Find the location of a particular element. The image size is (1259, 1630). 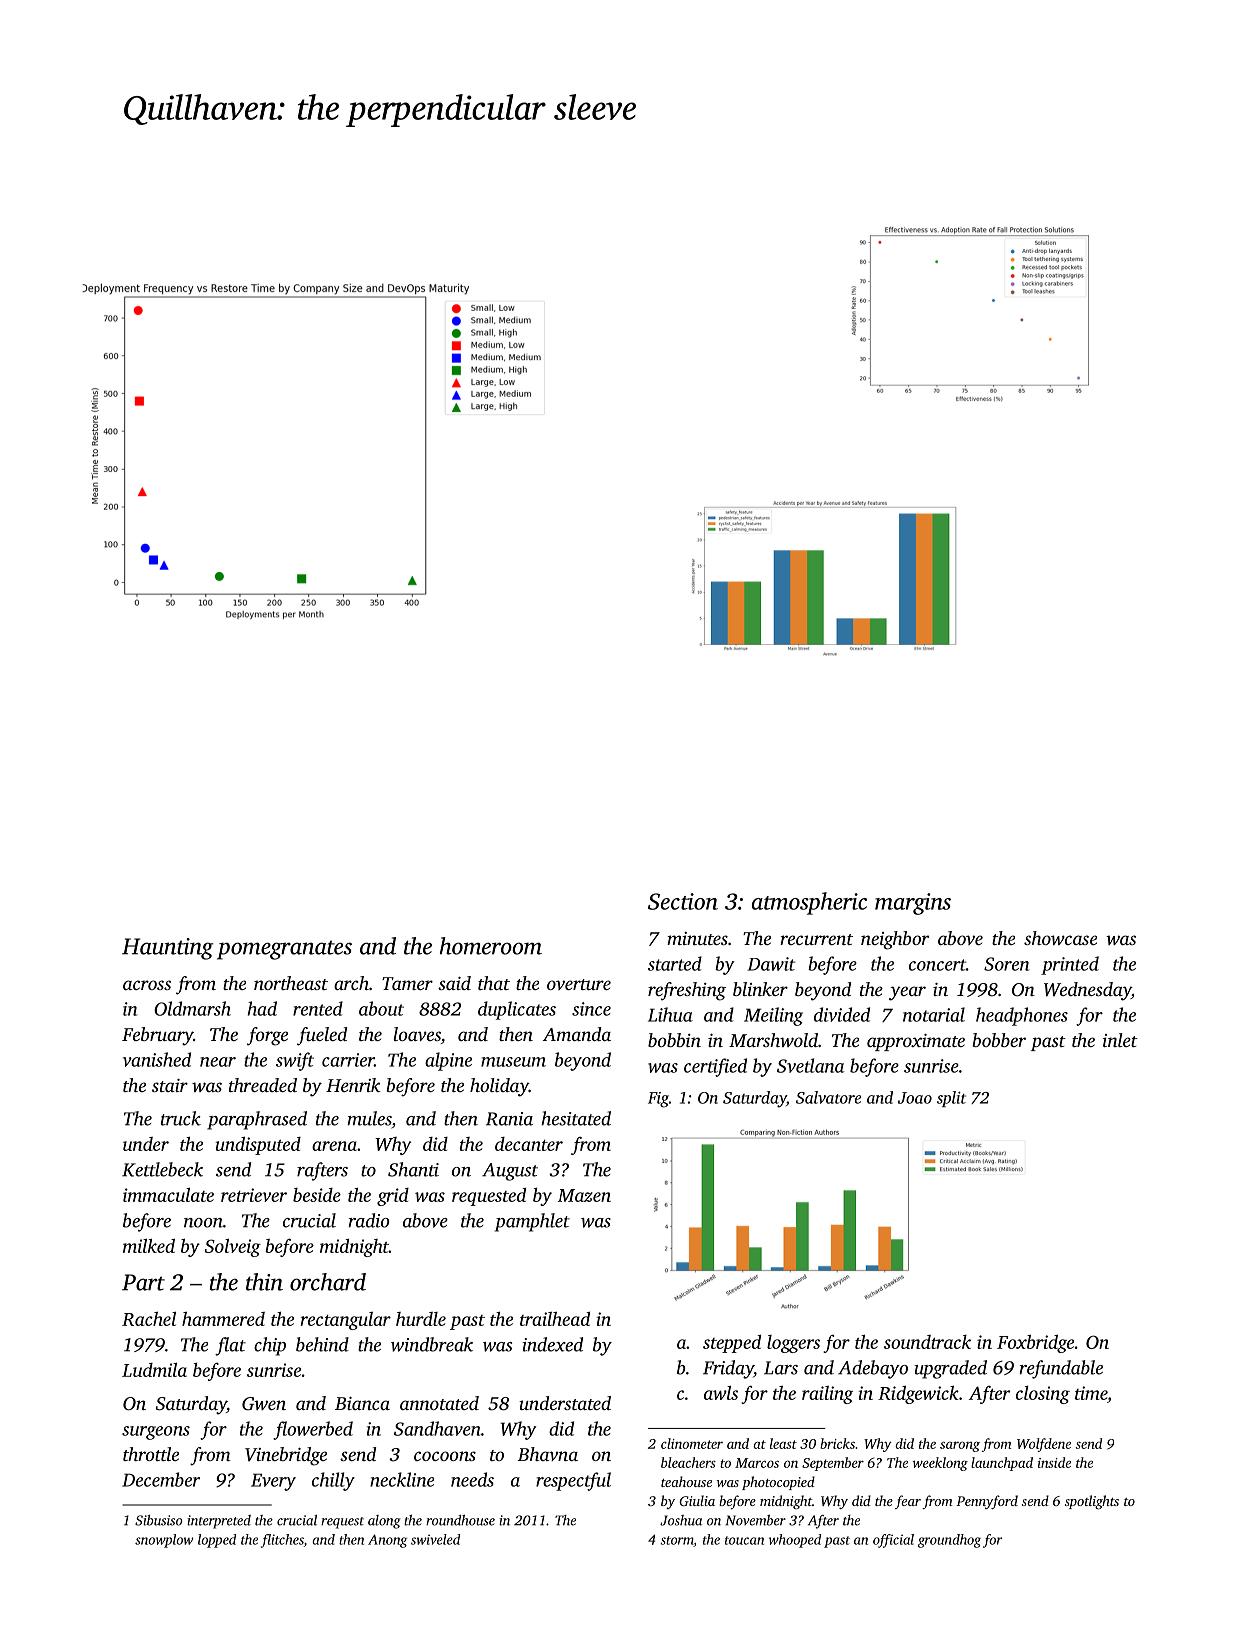

storm is located at coordinates (677, 1541).
